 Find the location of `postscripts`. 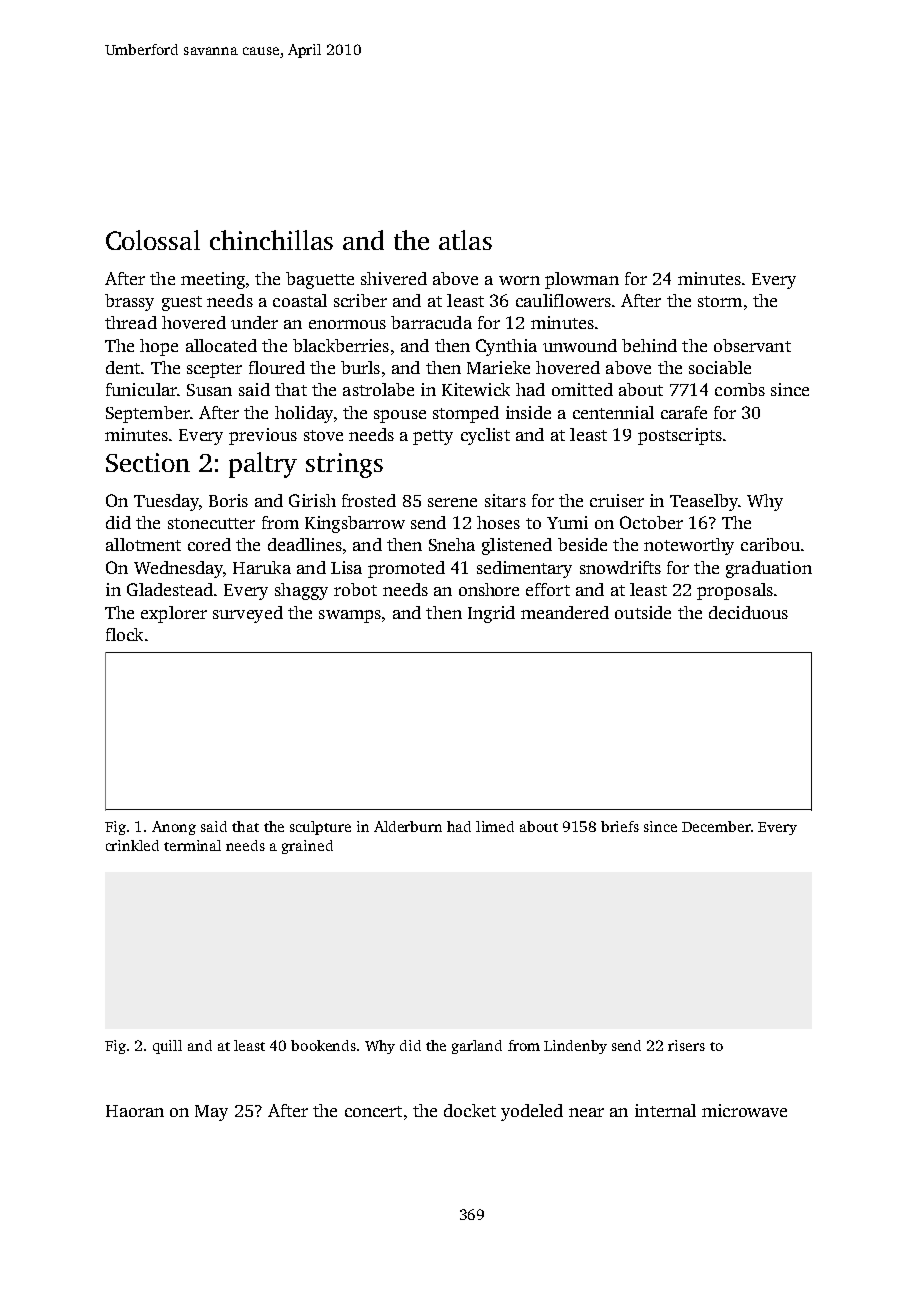

postscripts is located at coordinates (680, 436).
